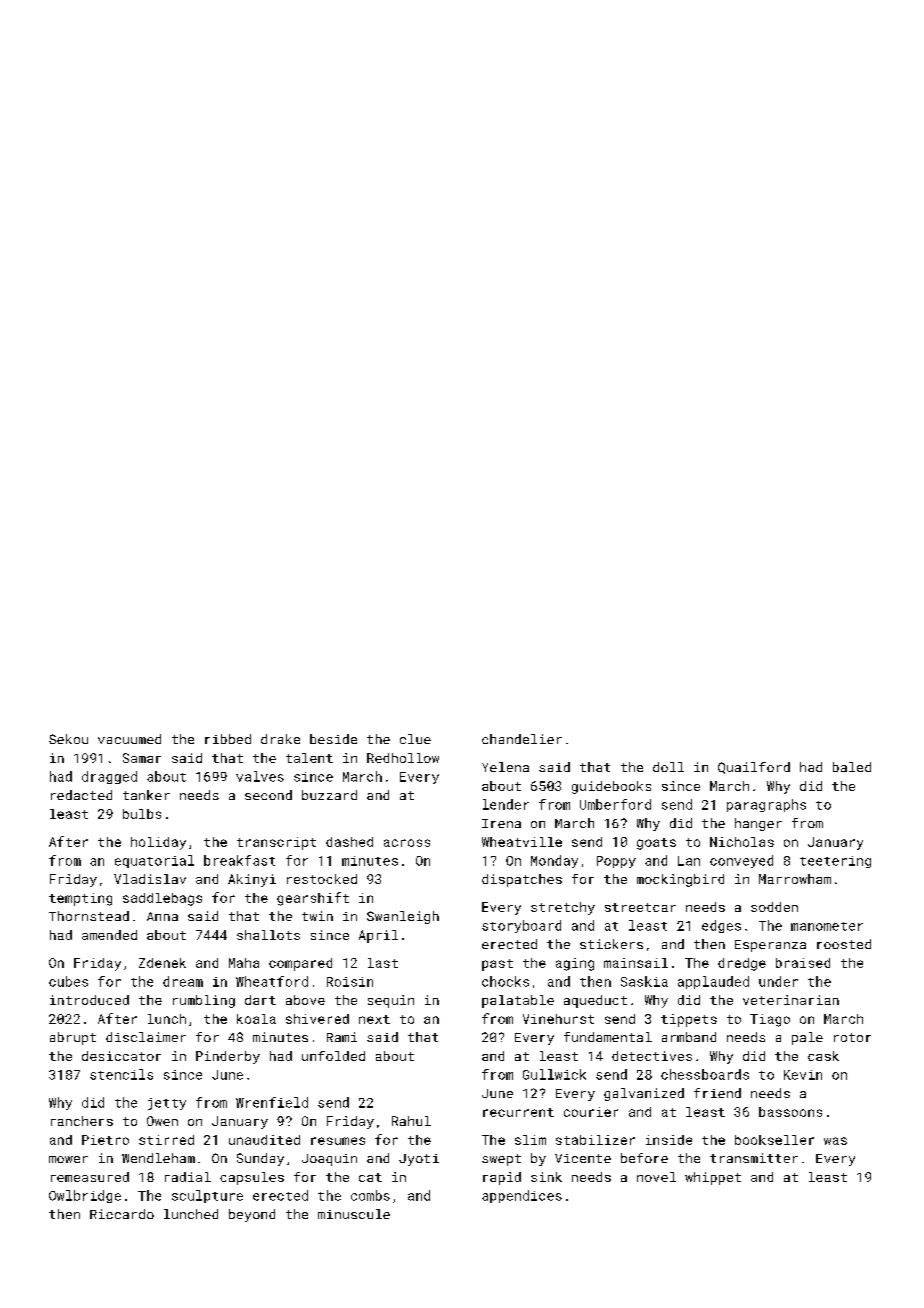  Describe the element at coordinates (268, 795) in the image. I see `second` at that location.
